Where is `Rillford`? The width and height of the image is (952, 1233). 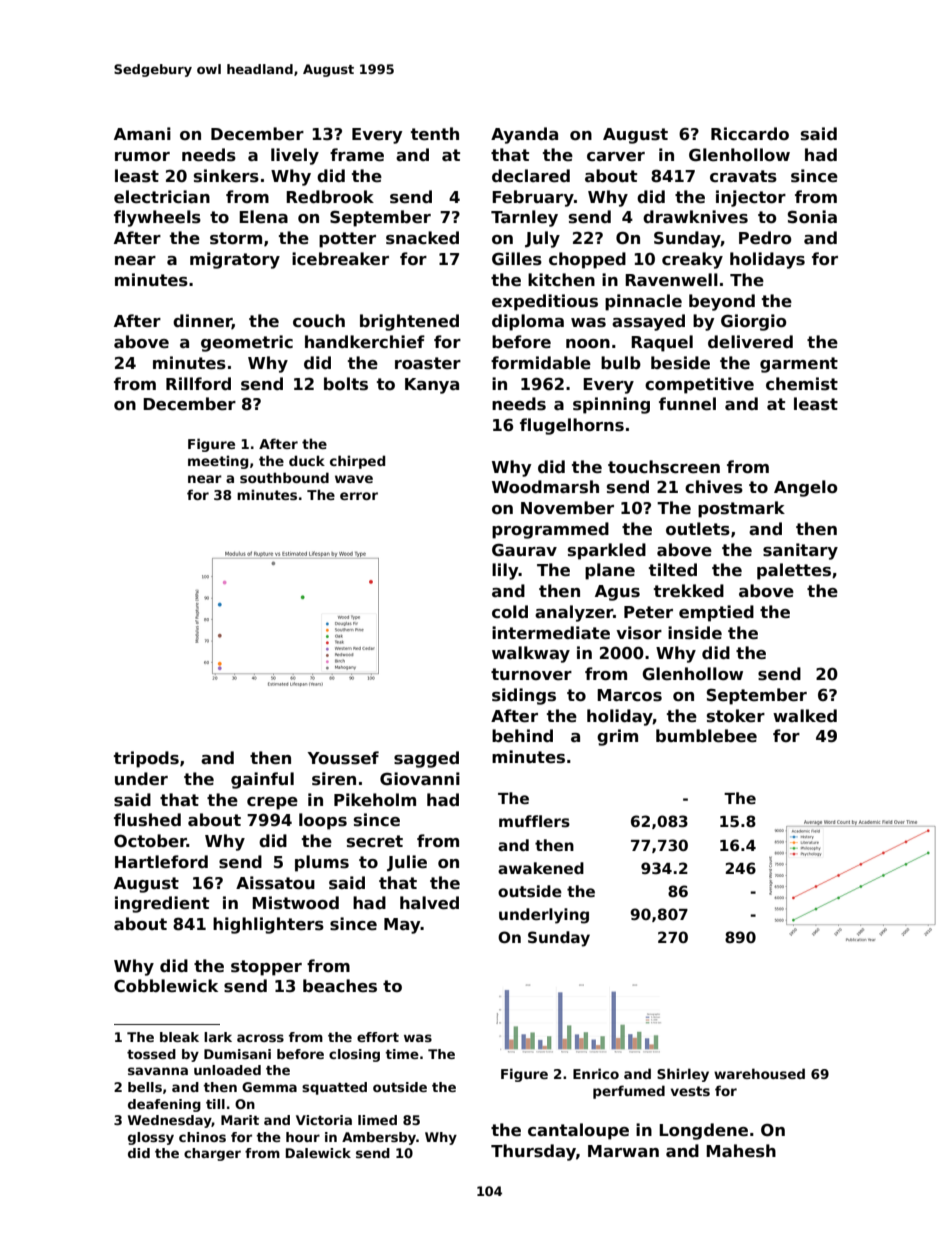
Rillford is located at coordinates (198, 383).
